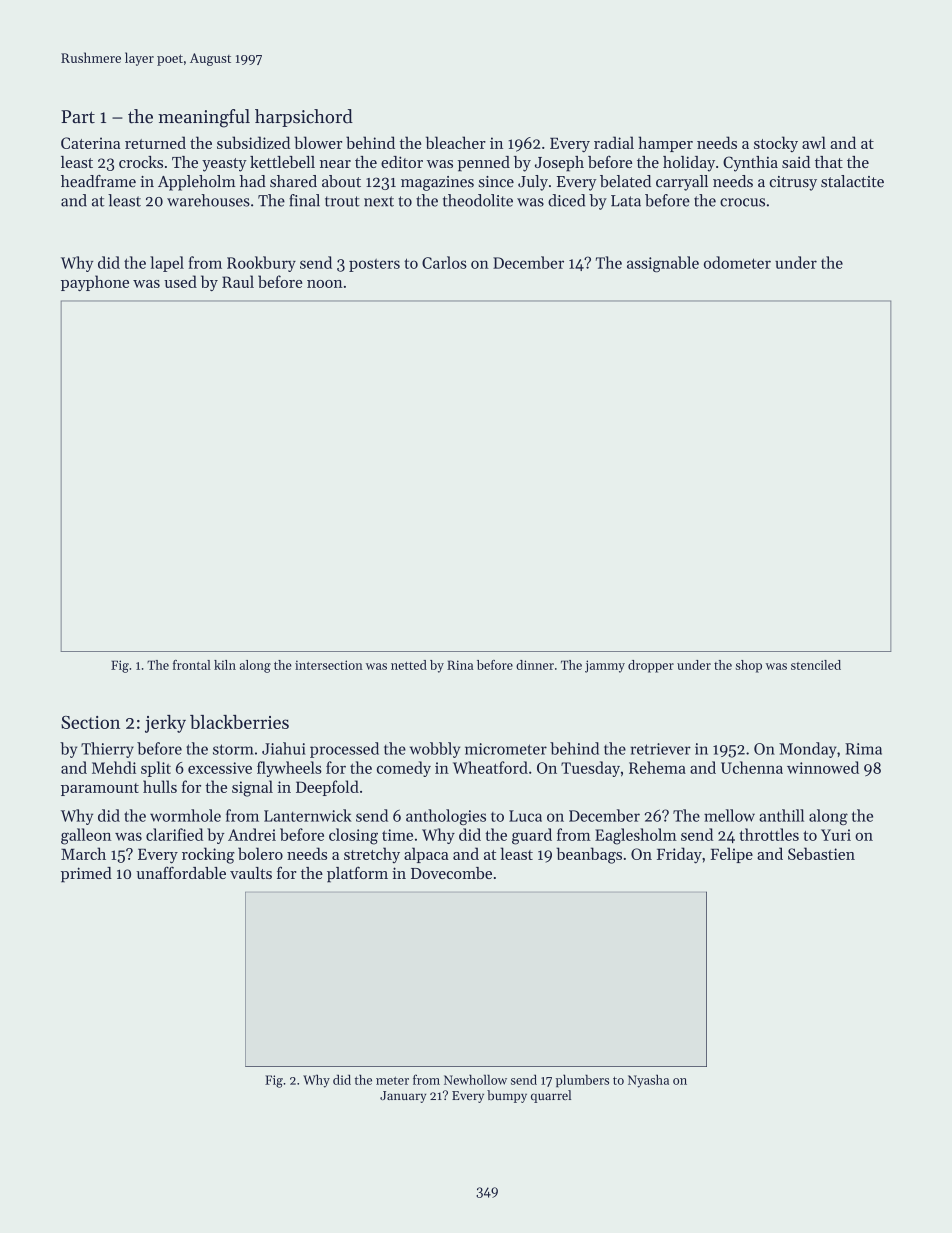 Image resolution: width=952 pixels, height=1233 pixels. What do you see at coordinates (863, 749) in the page?
I see `Rima` at bounding box center [863, 749].
